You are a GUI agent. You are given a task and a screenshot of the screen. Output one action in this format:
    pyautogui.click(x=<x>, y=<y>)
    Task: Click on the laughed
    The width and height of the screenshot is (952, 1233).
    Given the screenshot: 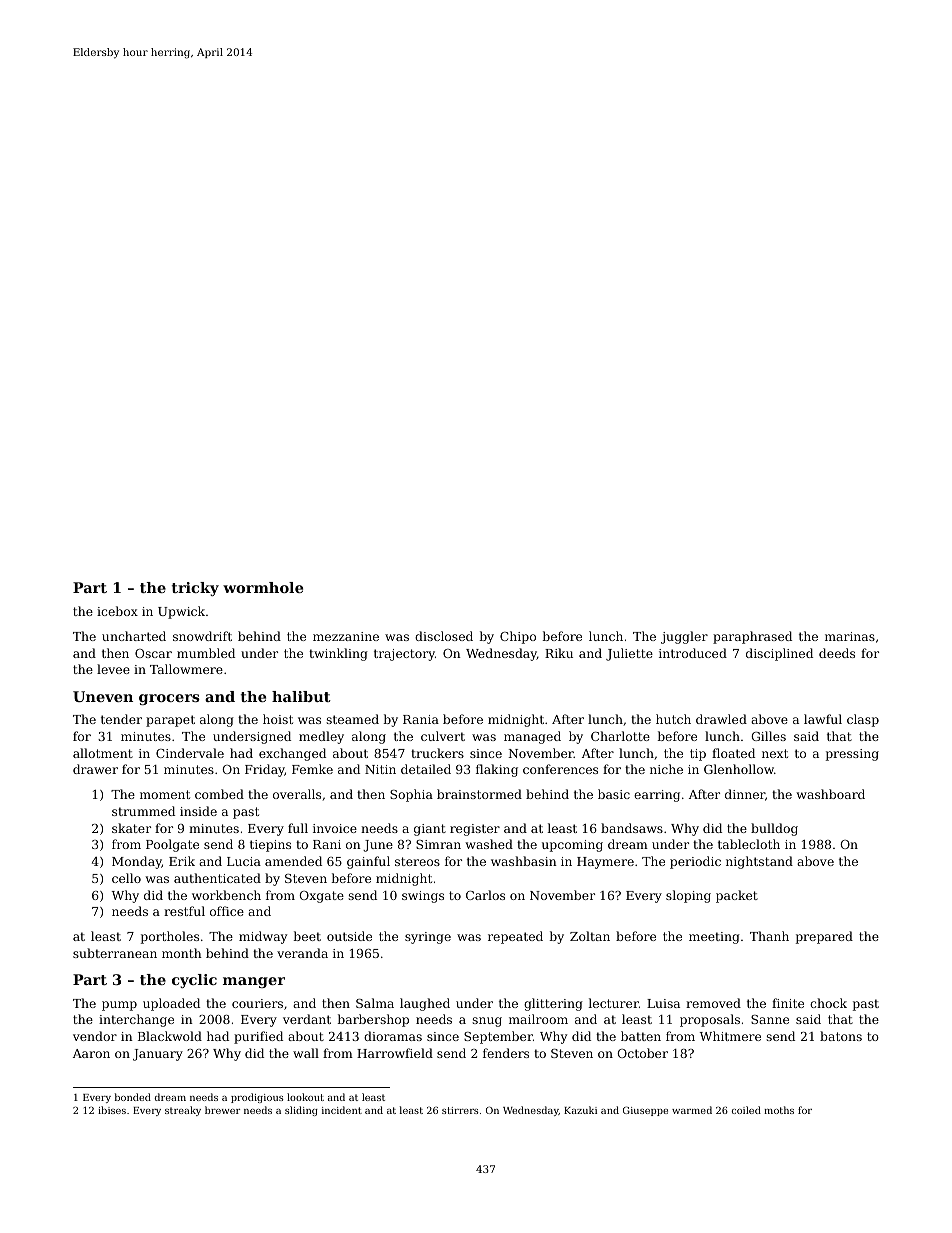 What is the action you would take?
    pyautogui.click(x=425, y=1004)
